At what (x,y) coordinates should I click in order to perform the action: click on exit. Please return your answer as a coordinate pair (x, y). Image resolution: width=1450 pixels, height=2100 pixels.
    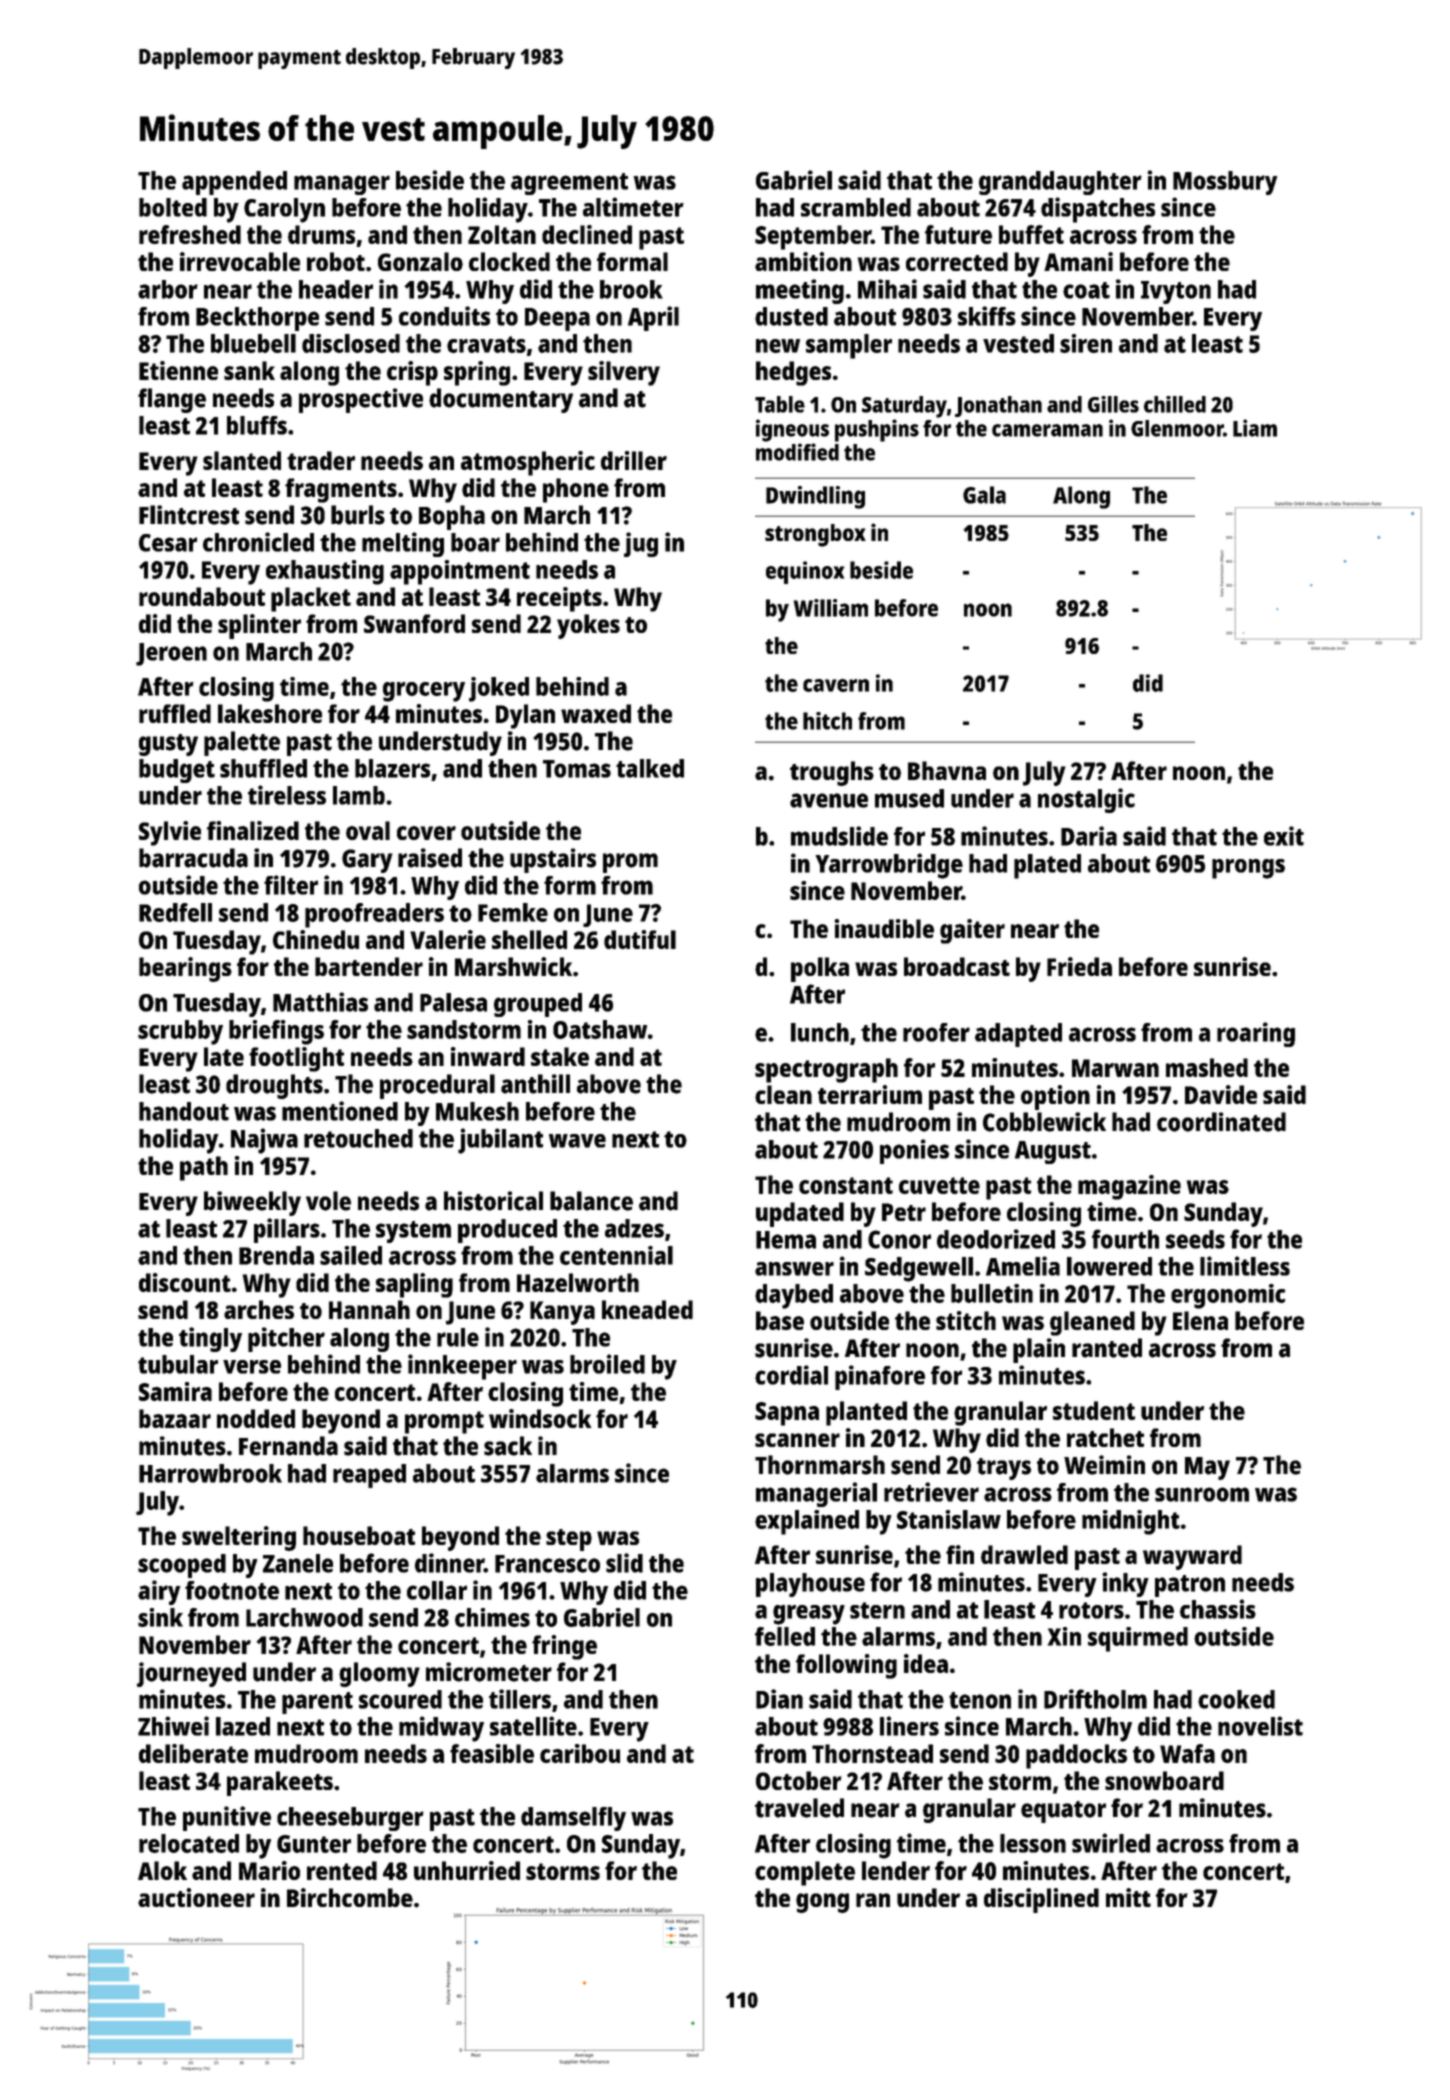
    Looking at the image, I should click on (1284, 836).
